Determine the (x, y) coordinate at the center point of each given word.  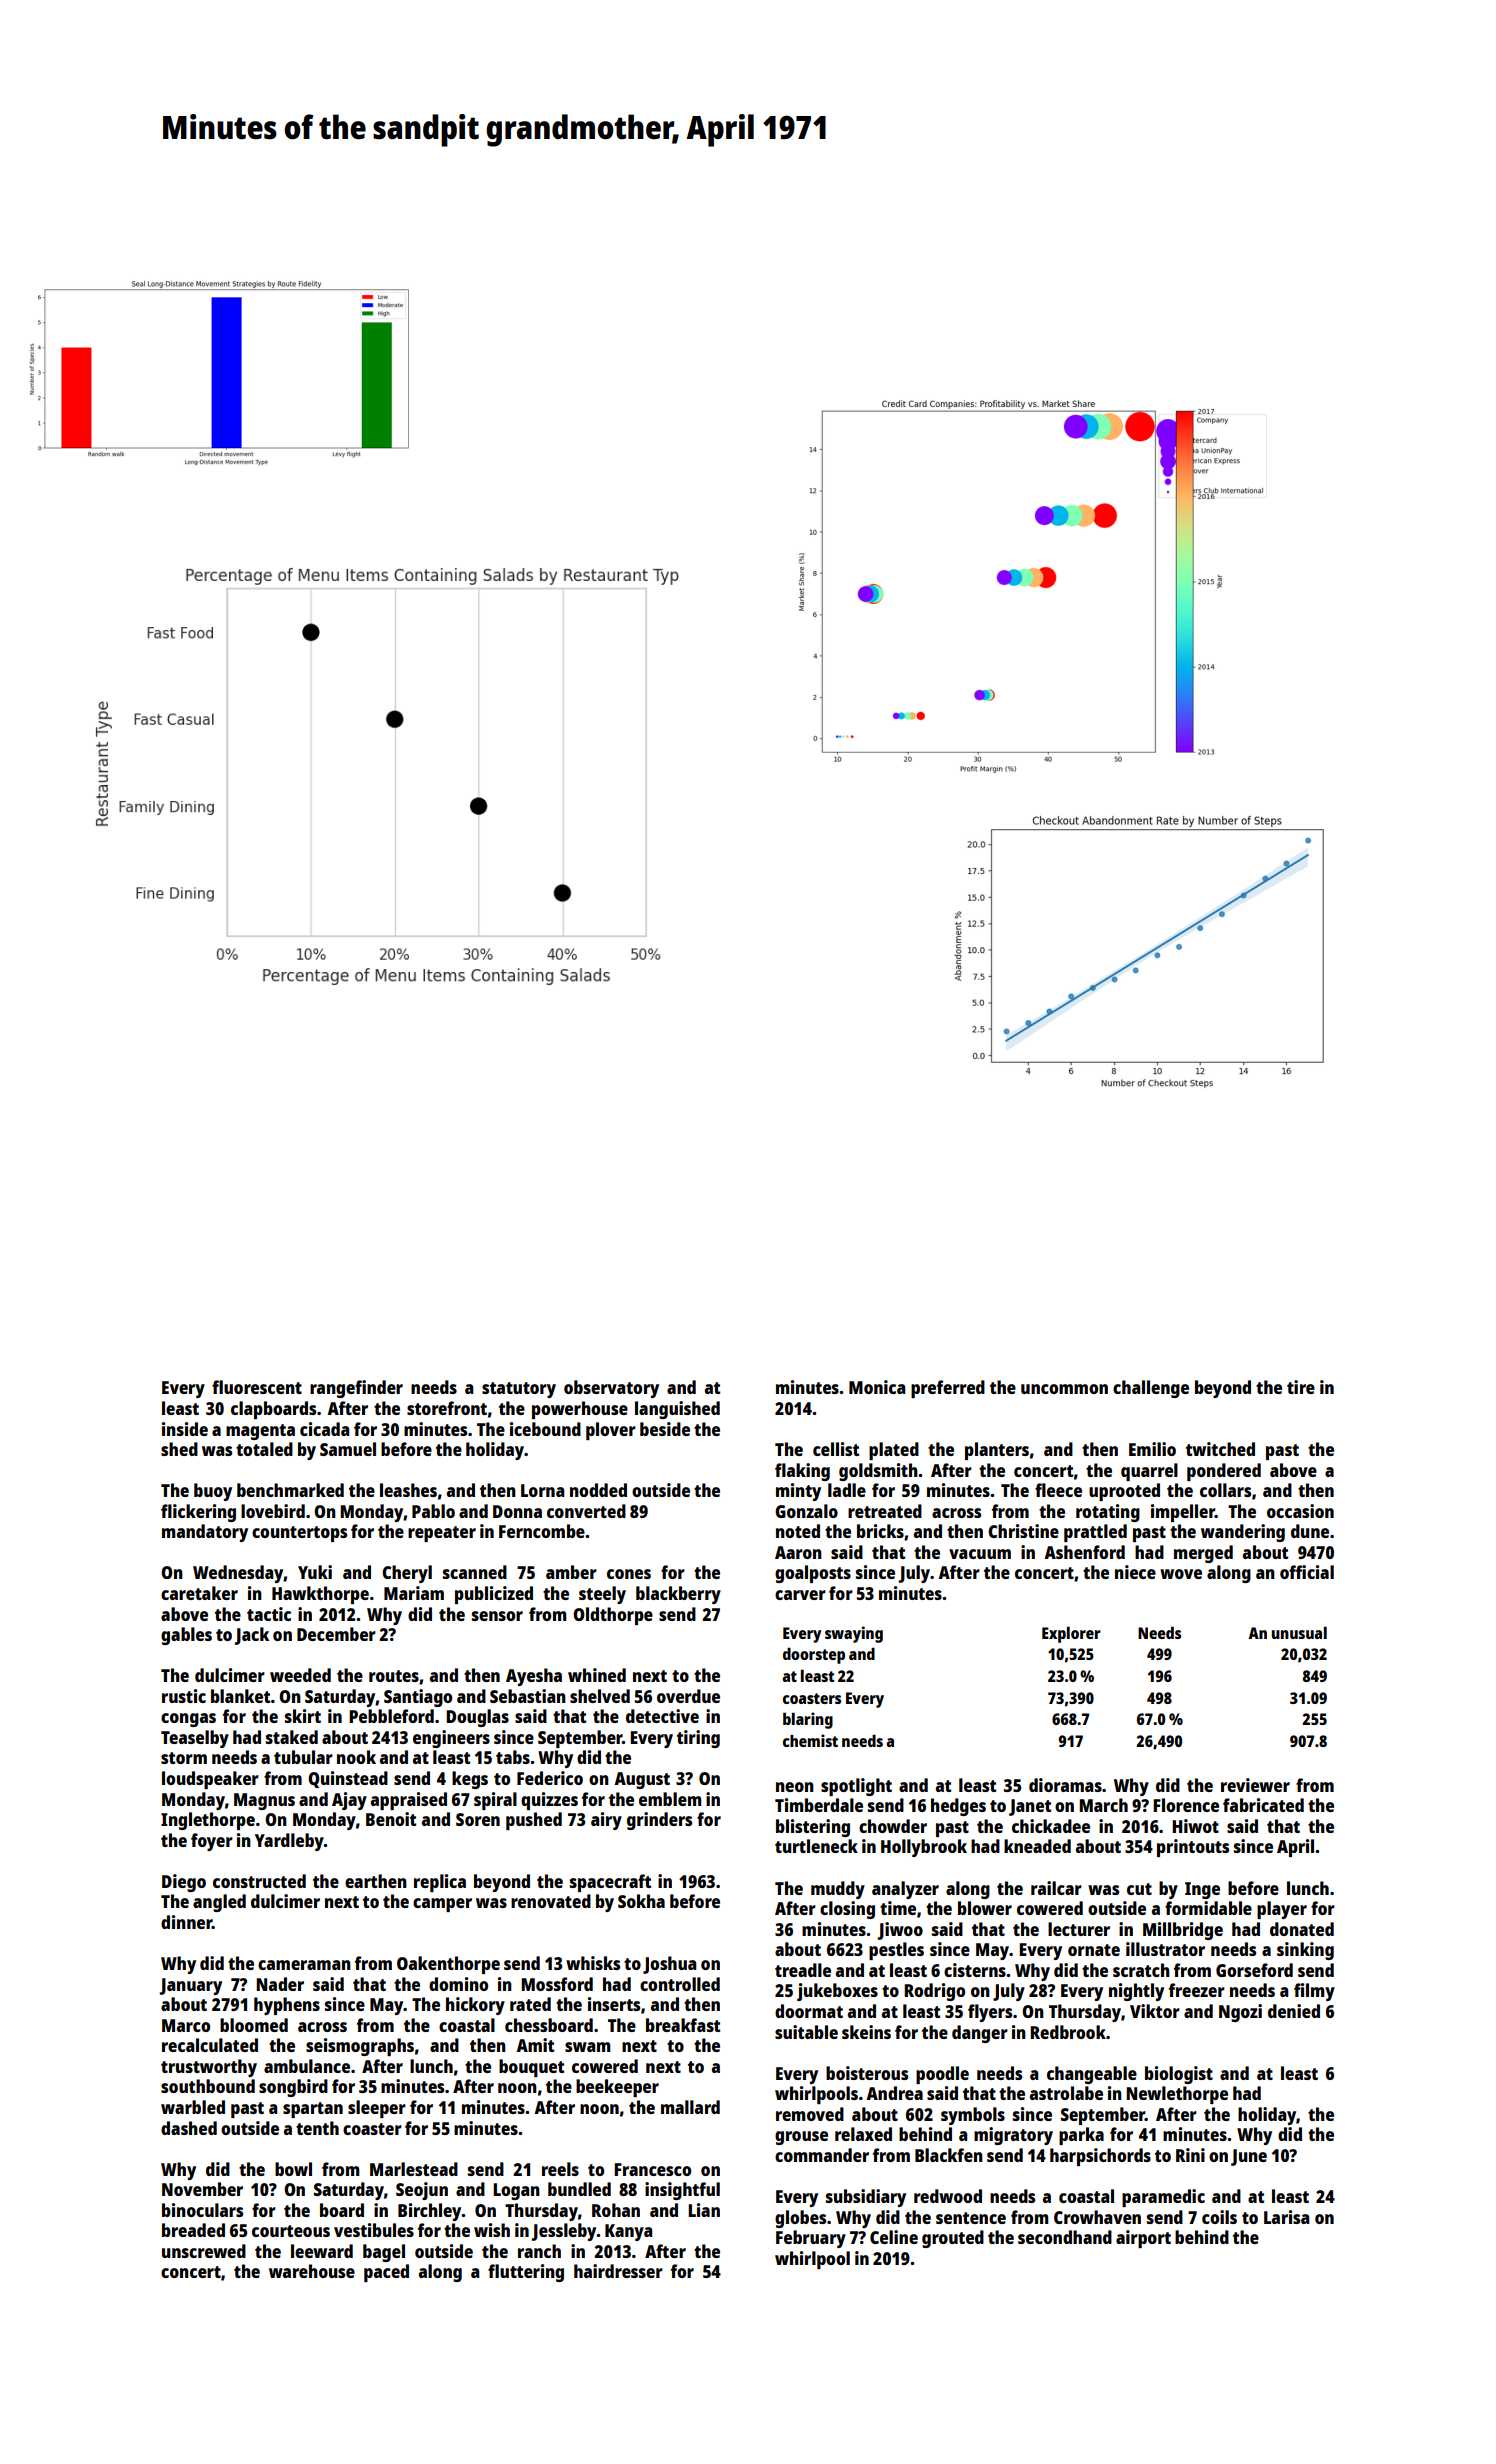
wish (492, 2230)
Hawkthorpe (320, 1595)
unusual (1299, 1632)
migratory (1013, 2136)
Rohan (616, 2210)
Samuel (348, 1449)
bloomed (254, 2025)
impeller (1183, 1513)
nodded (598, 1490)
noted (798, 1531)
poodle (942, 2075)
